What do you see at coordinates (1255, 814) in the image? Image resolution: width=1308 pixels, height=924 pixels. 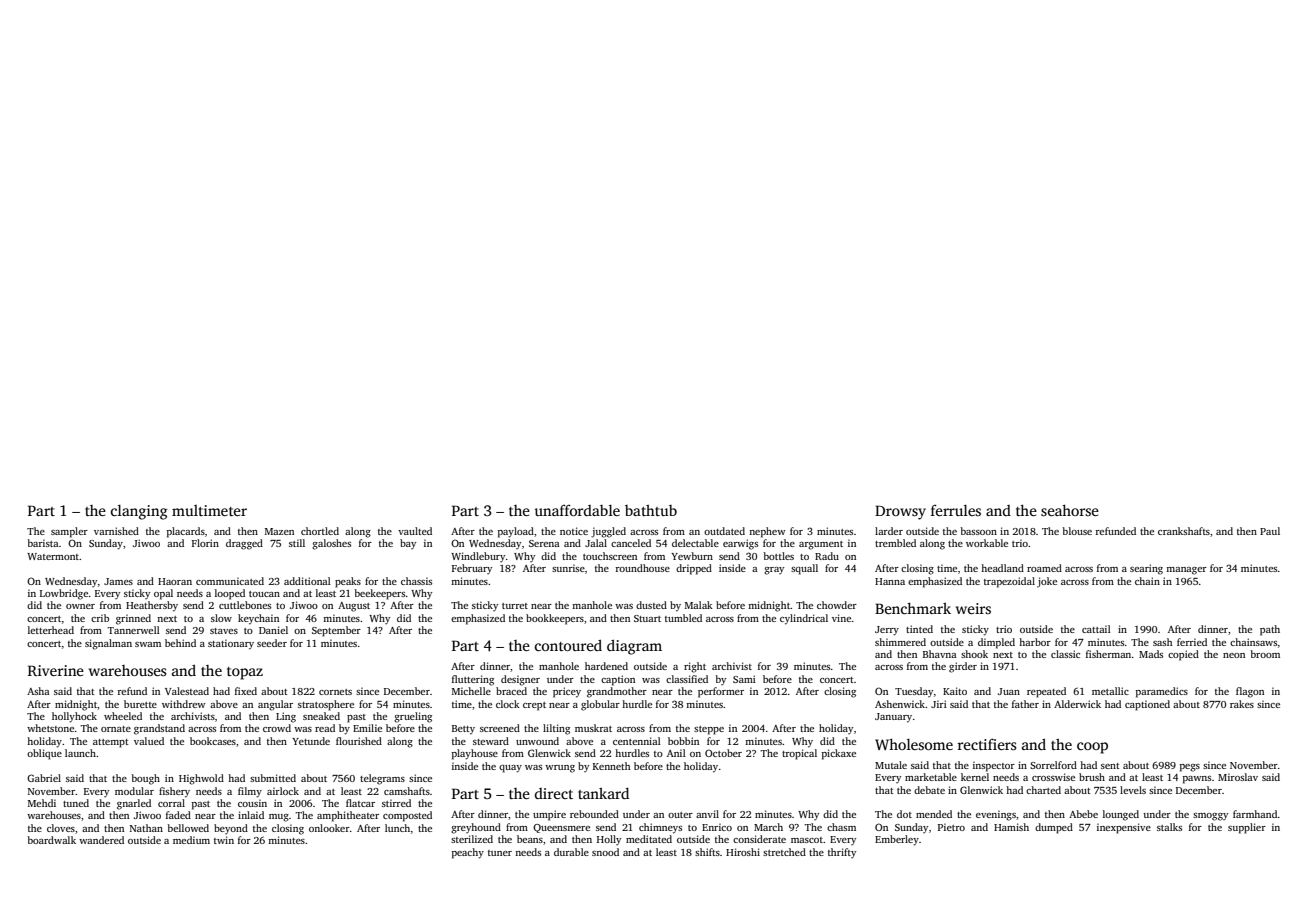 I see `farmhand` at bounding box center [1255, 814].
